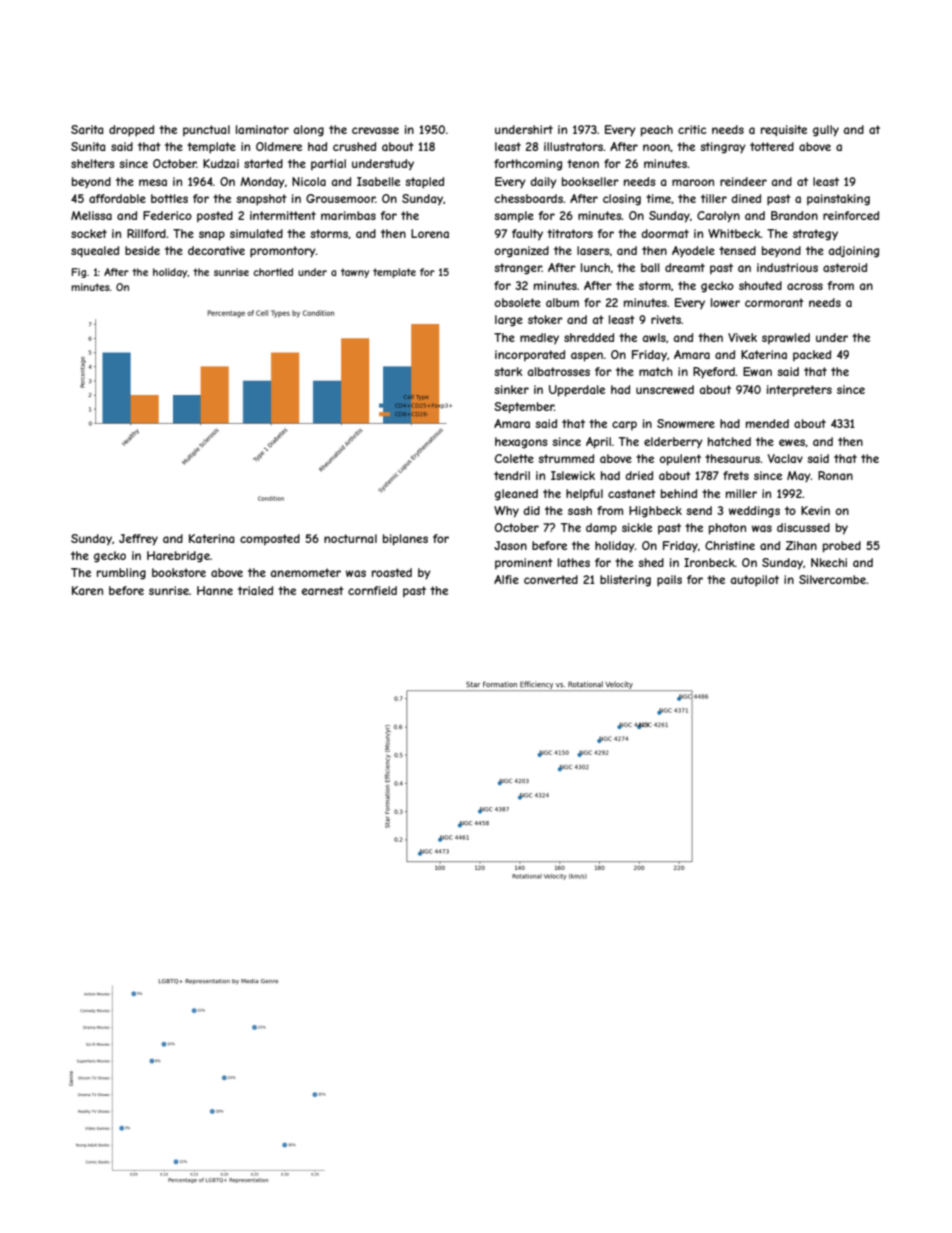 The width and height of the screenshot is (952, 1233). Describe the element at coordinates (624, 425) in the screenshot. I see `carp` at that location.
